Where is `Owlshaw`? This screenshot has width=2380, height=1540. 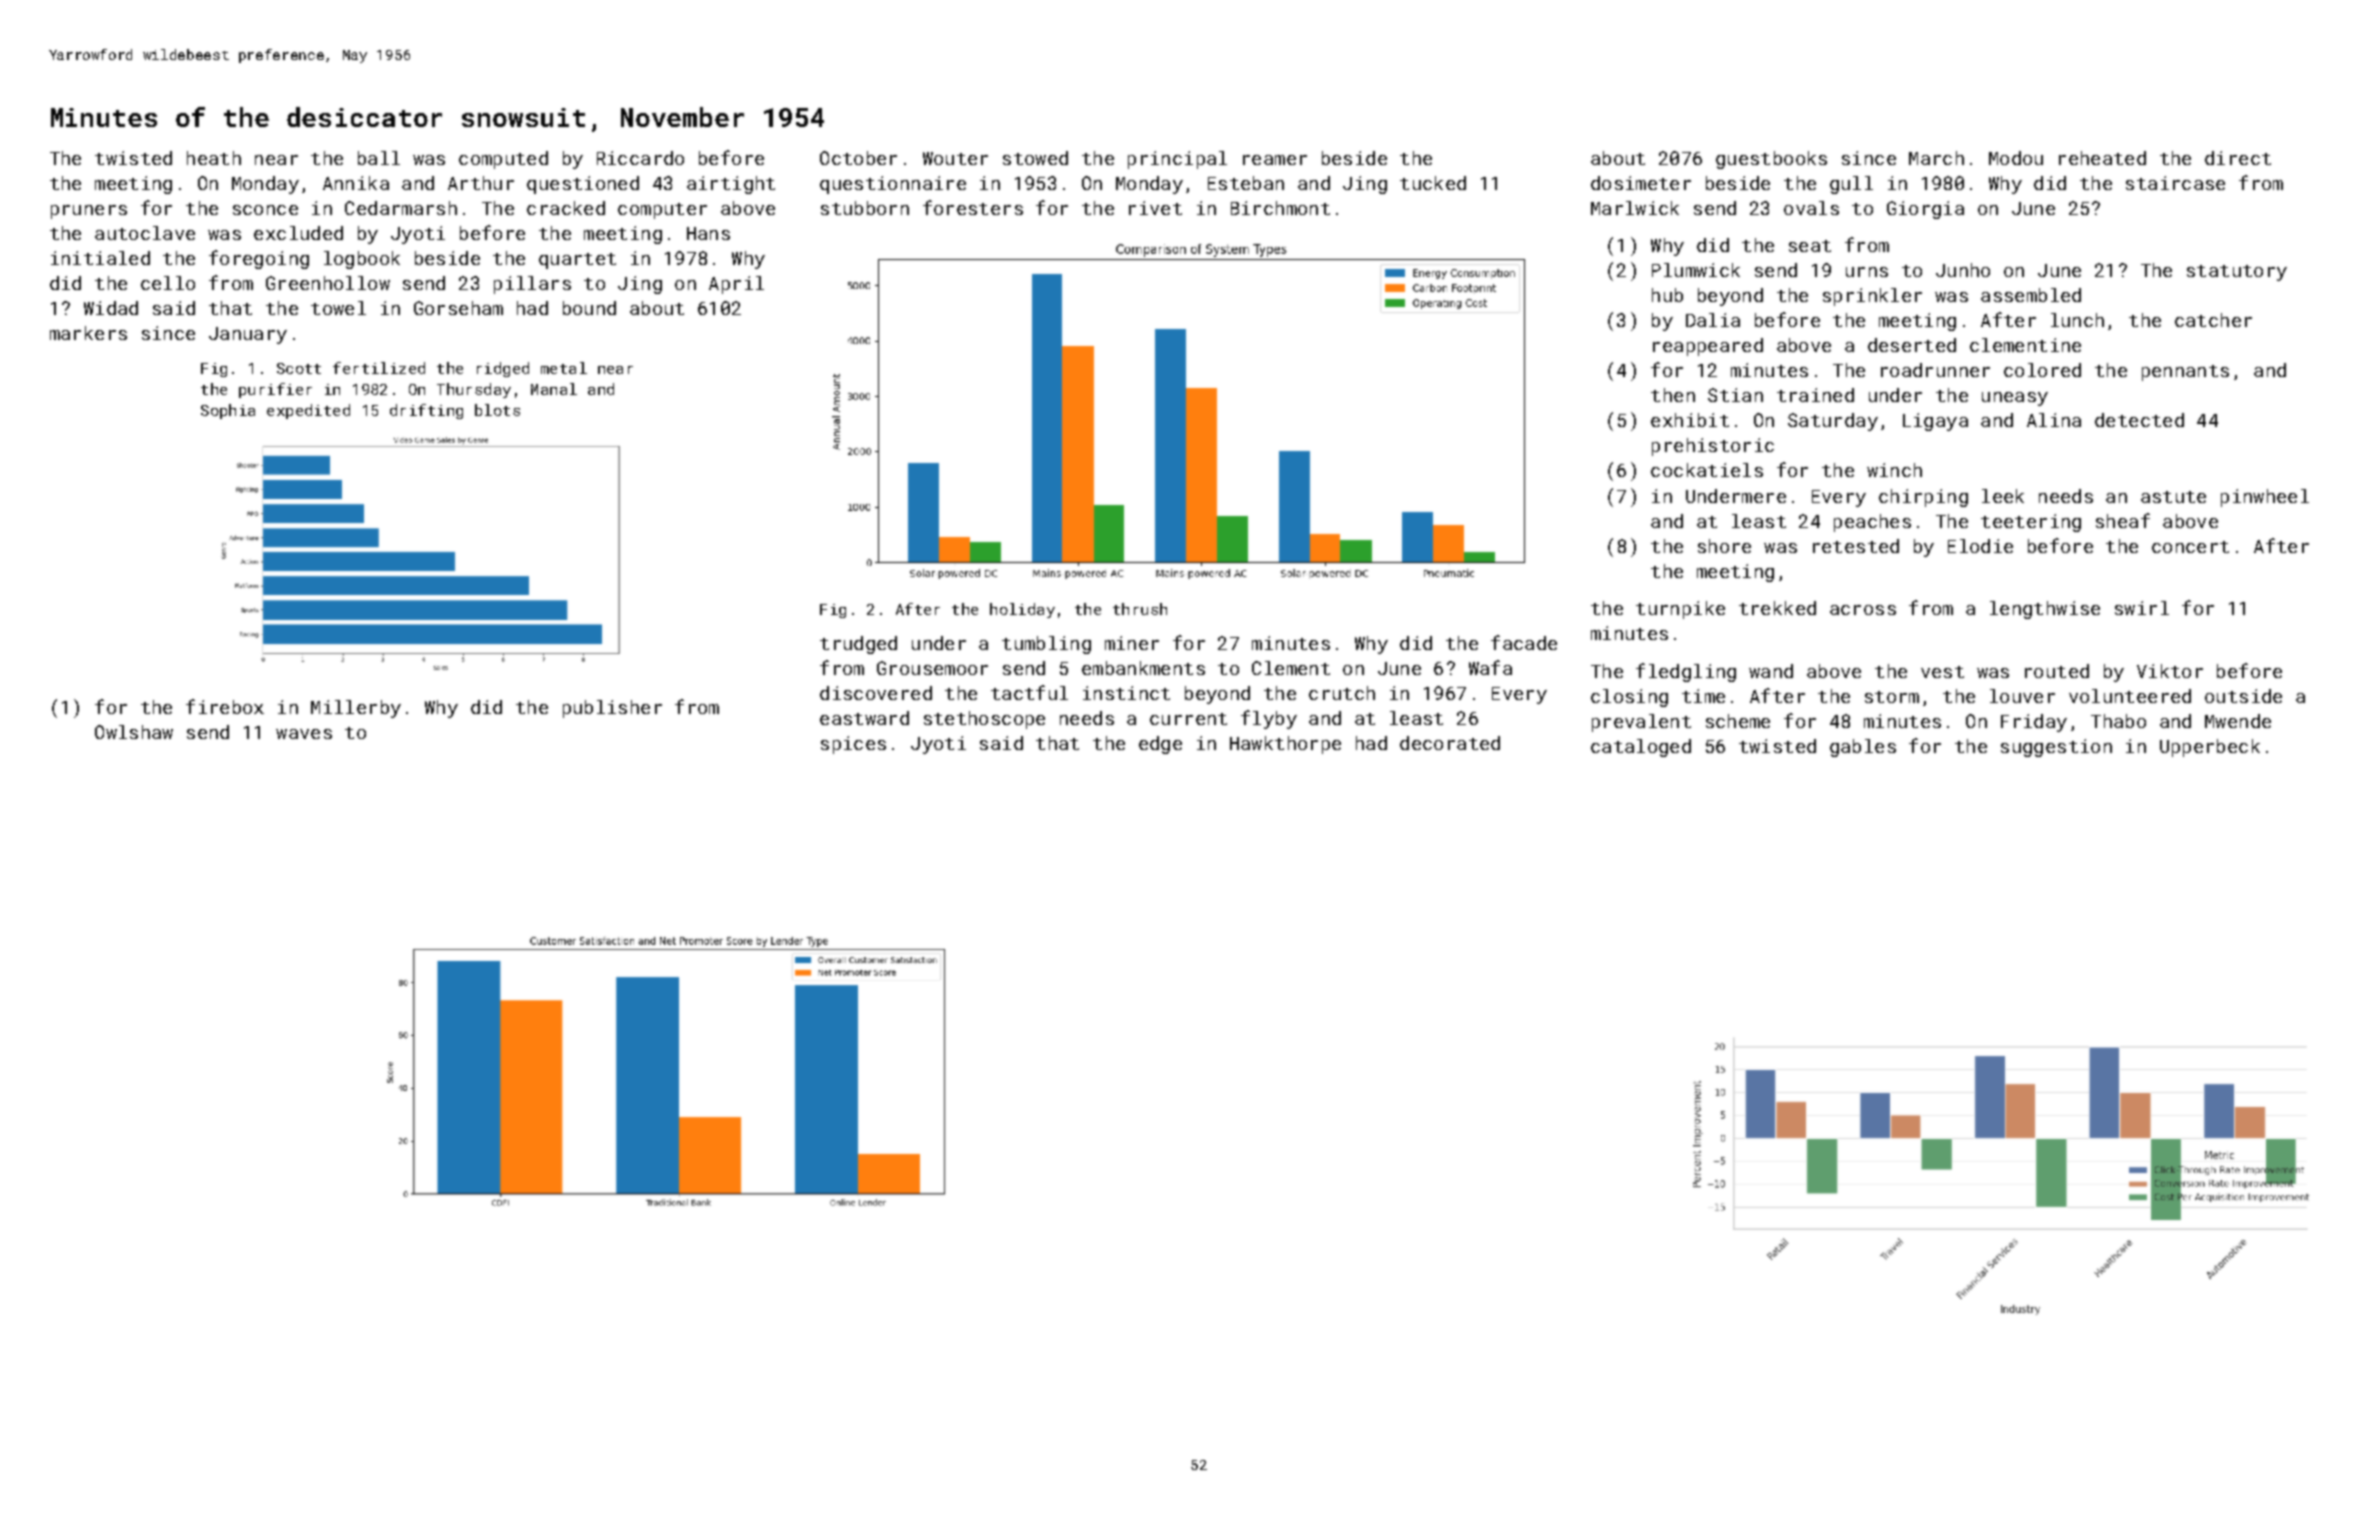
Owlshaw is located at coordinates (134, 732).
